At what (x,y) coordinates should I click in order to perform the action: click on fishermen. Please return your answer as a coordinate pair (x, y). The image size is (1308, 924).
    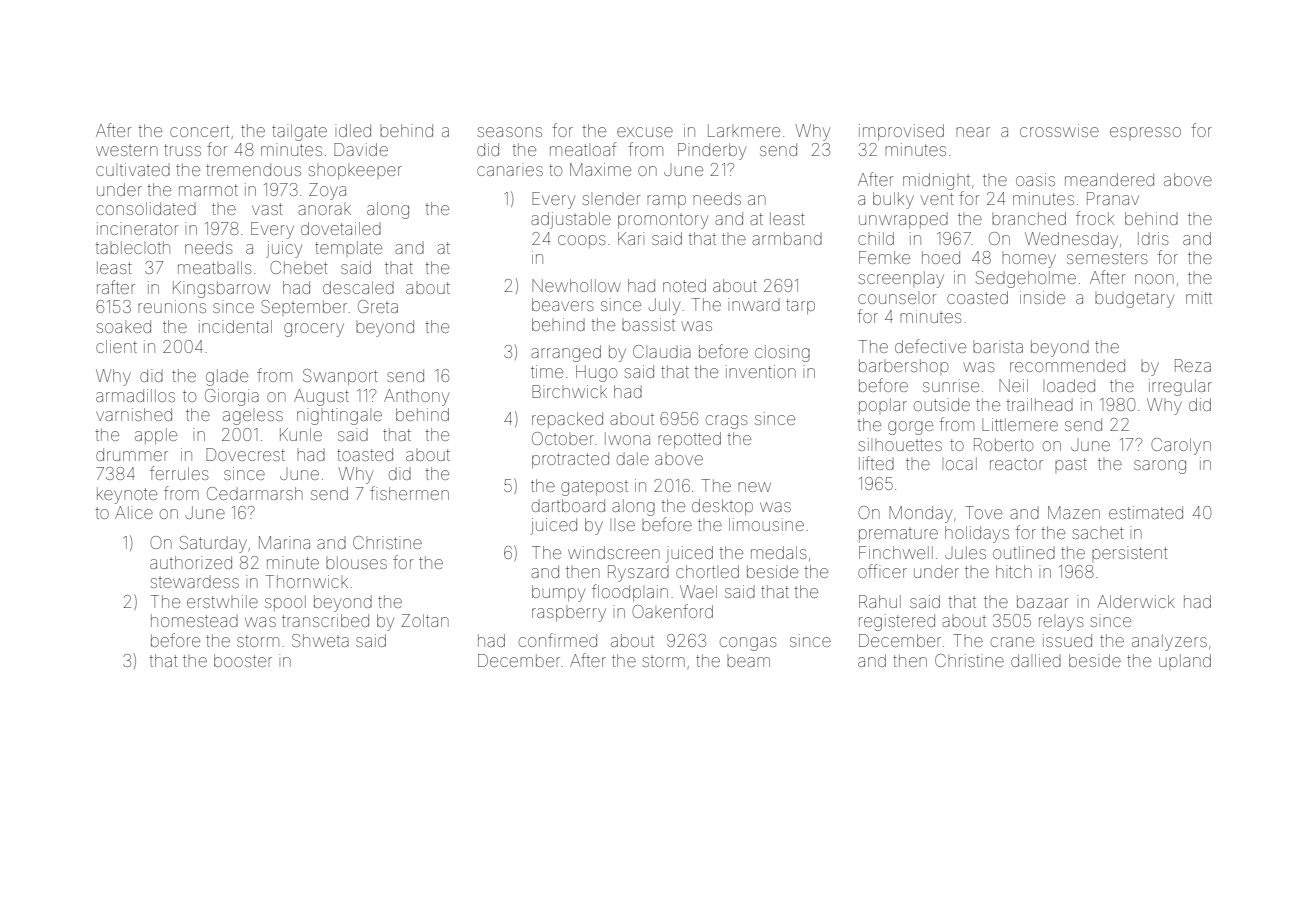
    Looking at the image, I should click on (409, 493).
